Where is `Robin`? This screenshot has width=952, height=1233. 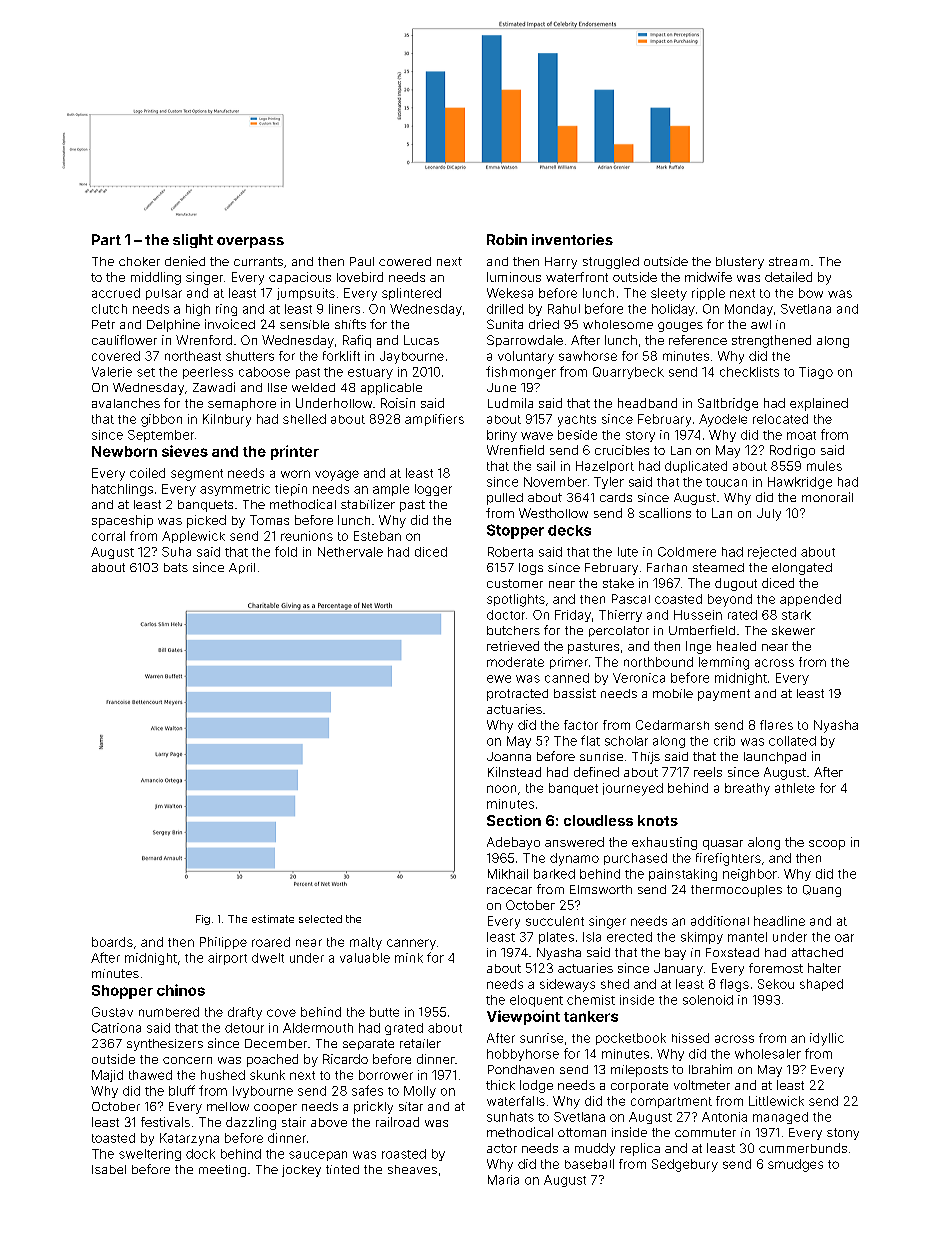
Robin is located at coordinates (507, 239).
